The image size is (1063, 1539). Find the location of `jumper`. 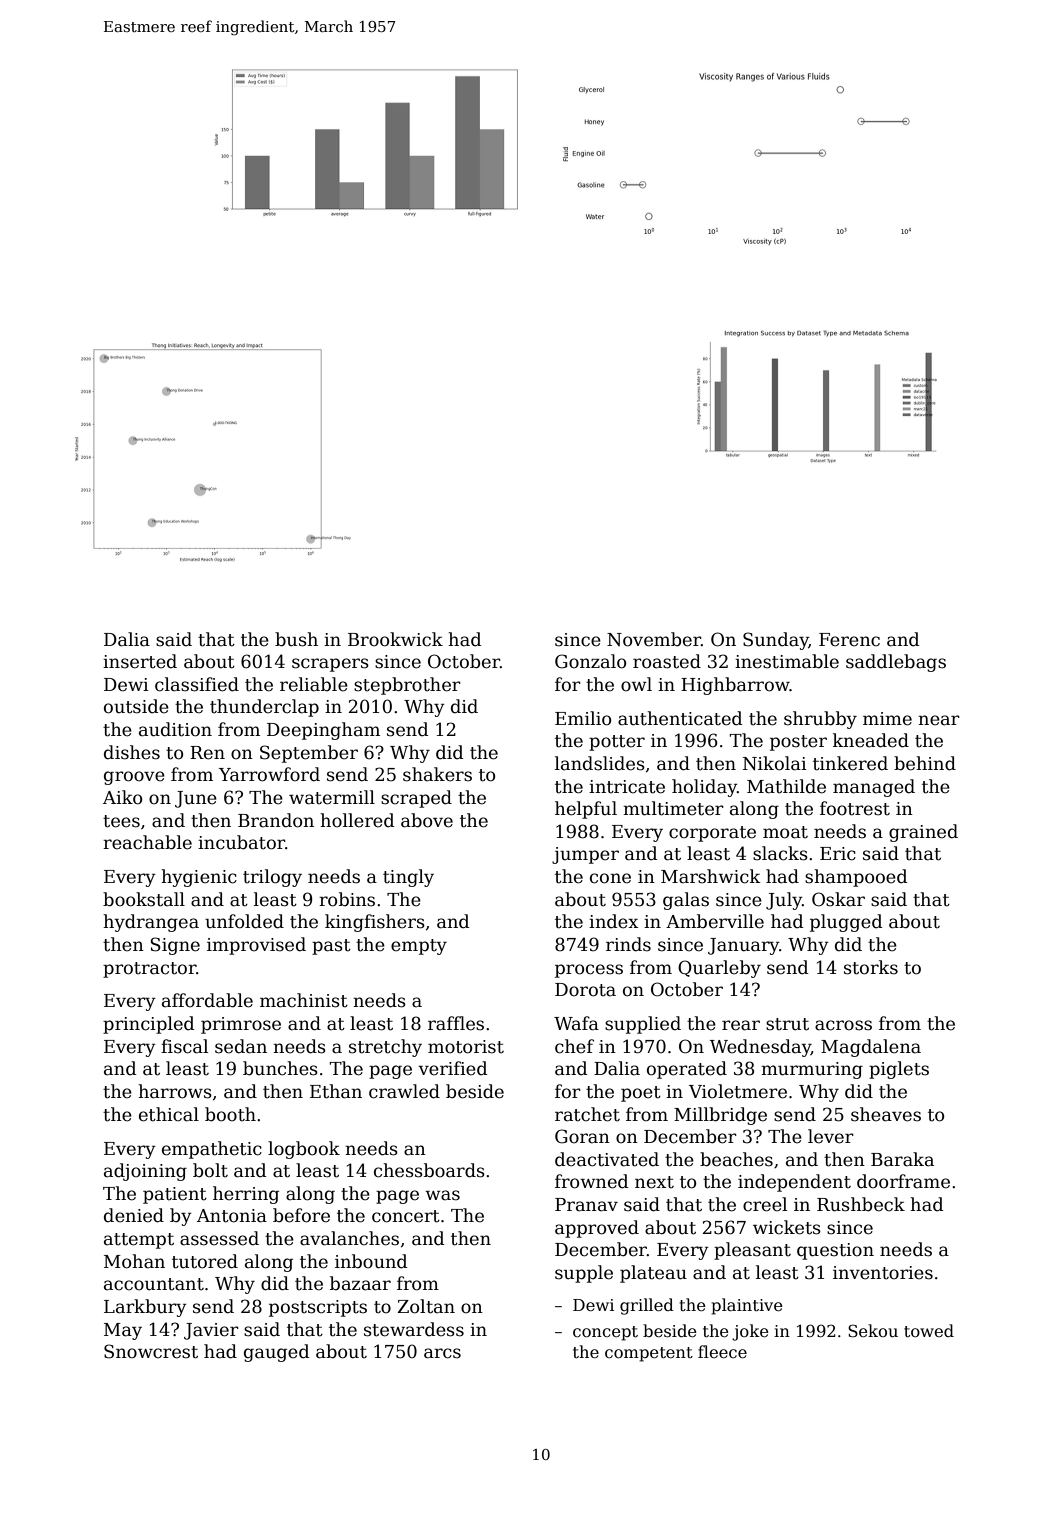

jumper is located at coordinates (585, 855).
